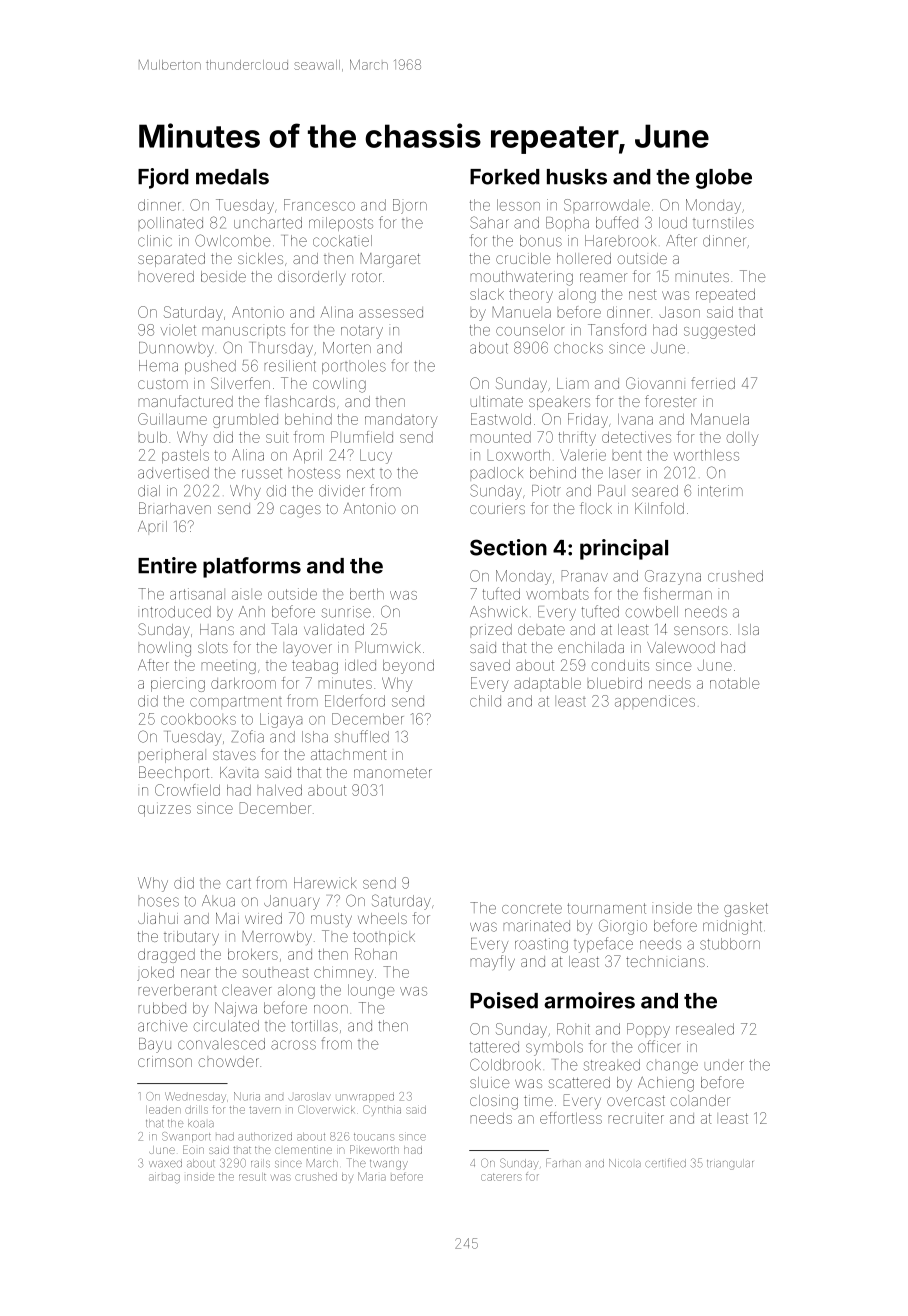 Image resolution: width=908 pixels, height=1316 pixels. Describe the element at coordinates (165, 649) in the page. I see `howling` at that location.
